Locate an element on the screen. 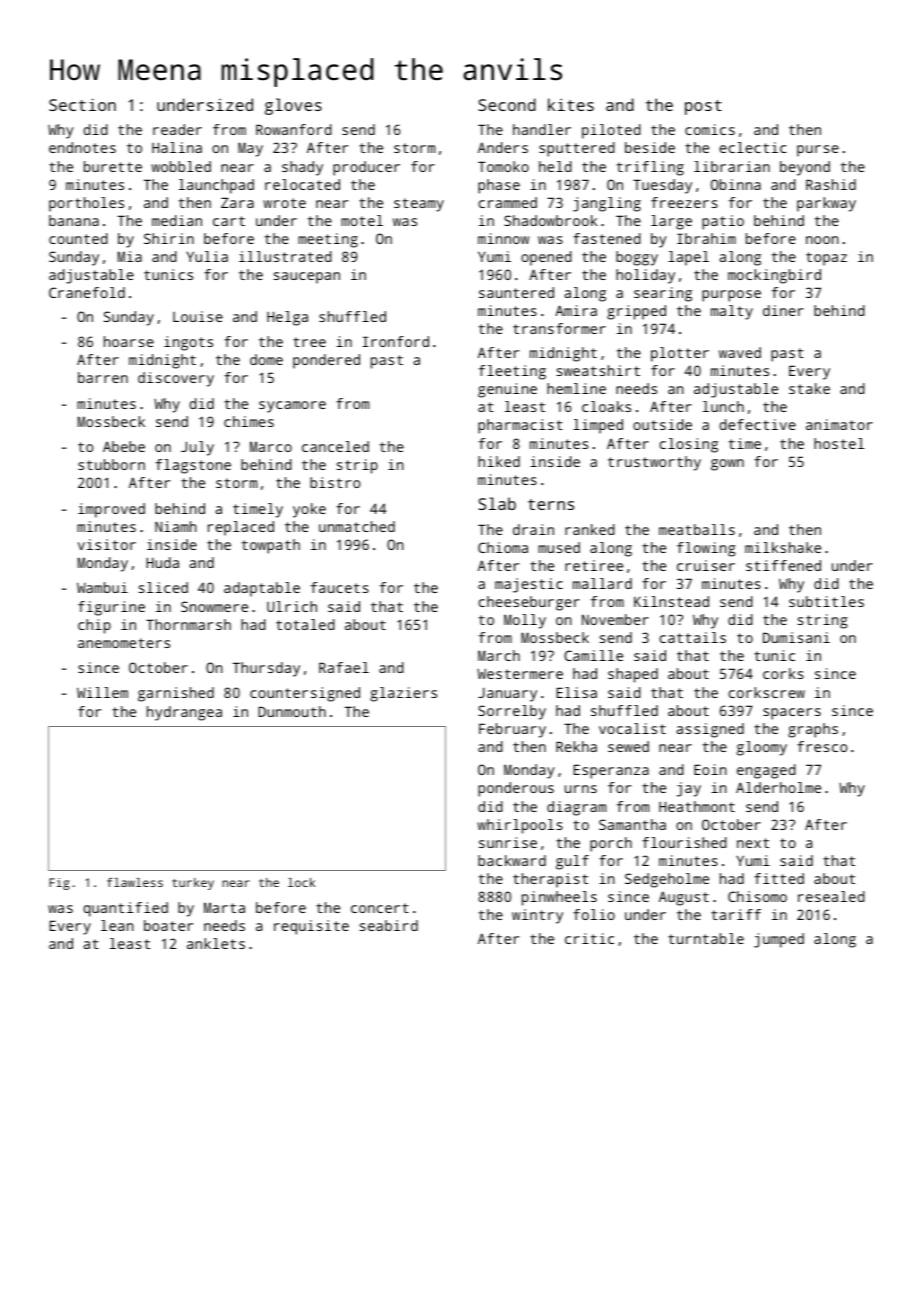  lapel is located at coordinates (688, 258).
